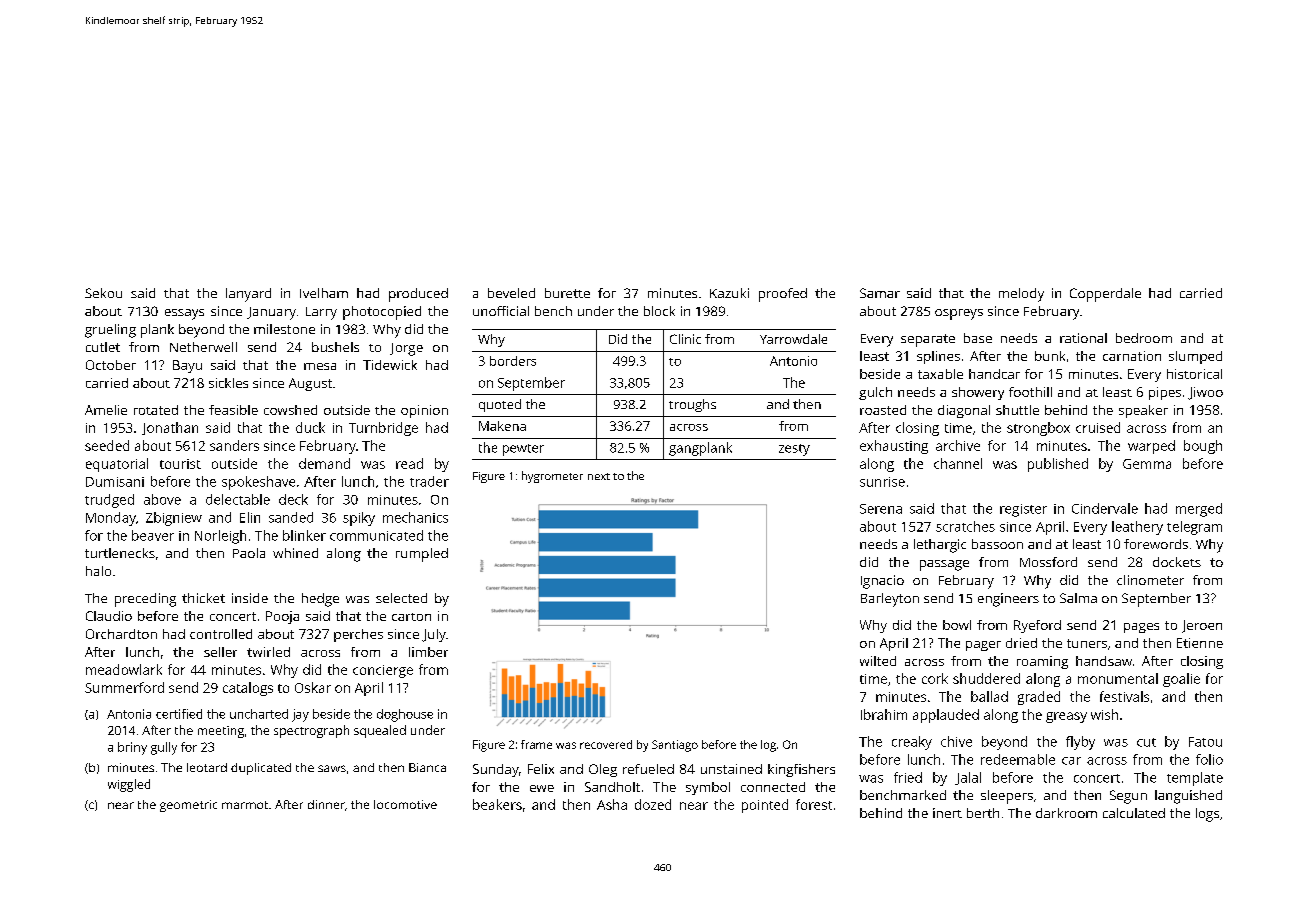 This document has height=924, width=1308. What do you see at coordinates (418, 295) in the document?
I see `produced` at bounding box center [418, 295].
